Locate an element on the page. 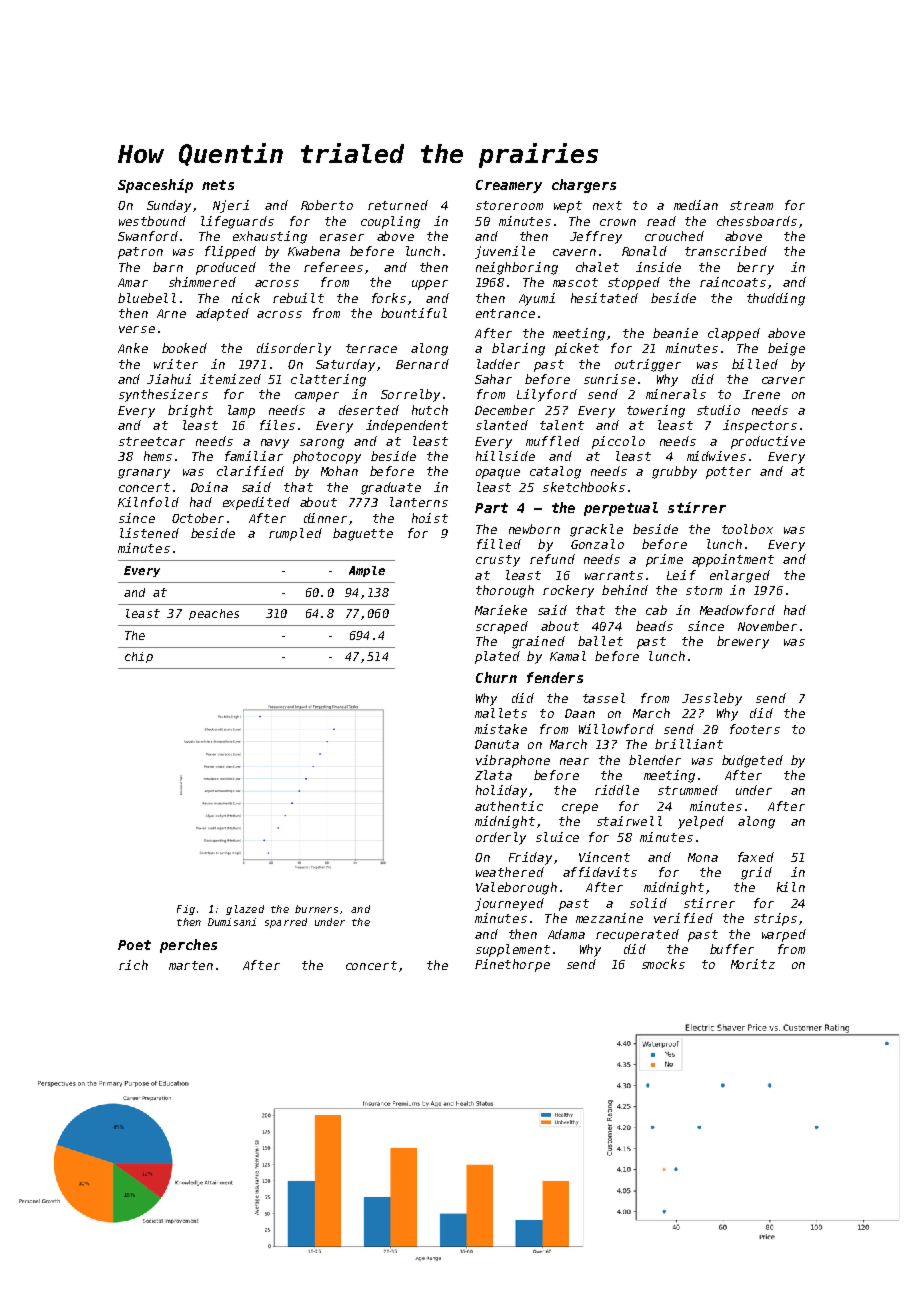 The width and height of the page is (924, 1314). juvenile is located at coordinates (505, 252).
